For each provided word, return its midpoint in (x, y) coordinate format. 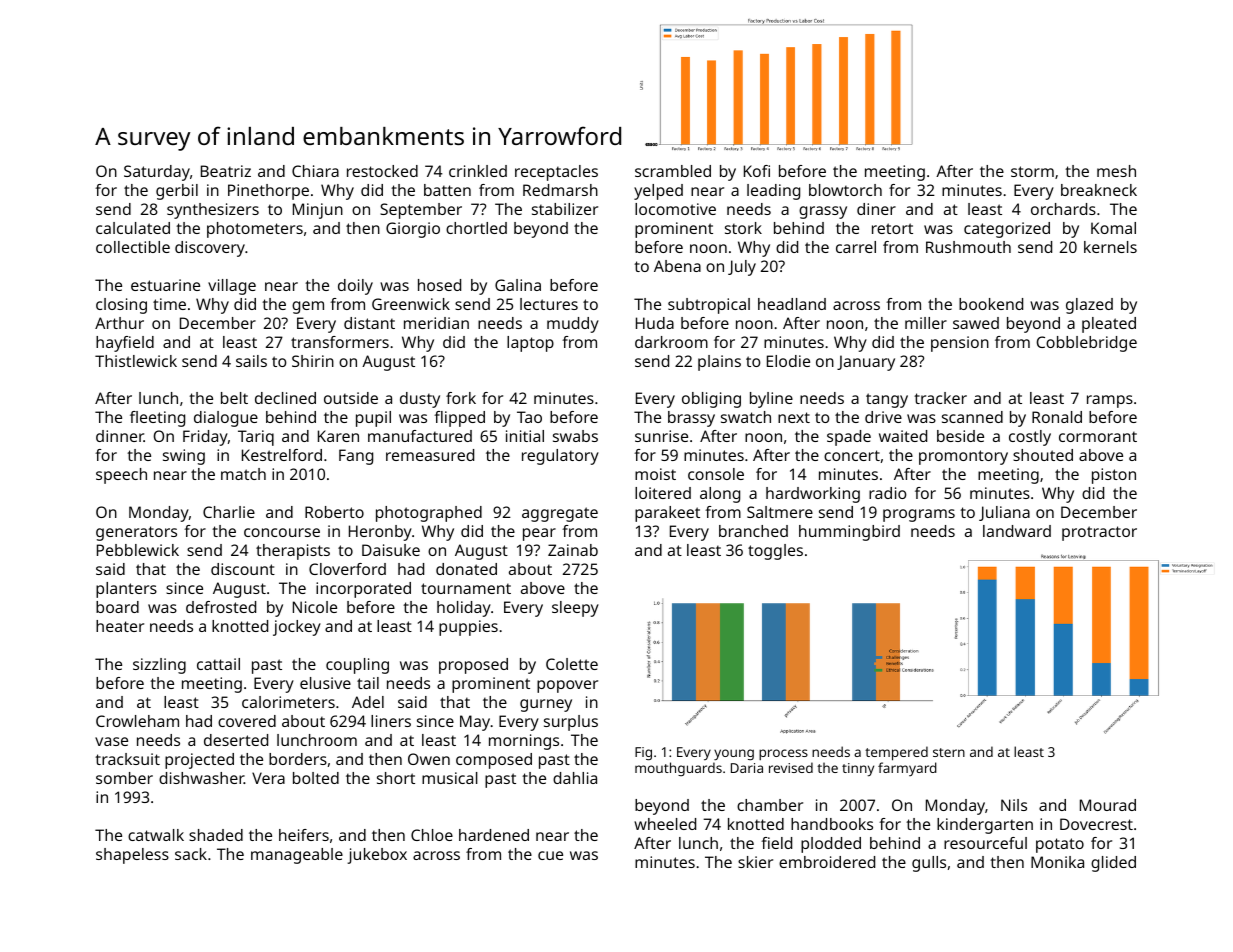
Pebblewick (138, 550)
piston (1114, 476)
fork (461, 398)
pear (539, 534)
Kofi (757, 171)
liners (391, 721)
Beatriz (226, 171)
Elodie (788, 361)
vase (111, 741)
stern (949, 752)
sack (191, 854)
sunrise (661, 436)
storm (1032, 171)
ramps (1110, 401)
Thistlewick (136, 361)
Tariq (256, 438)
